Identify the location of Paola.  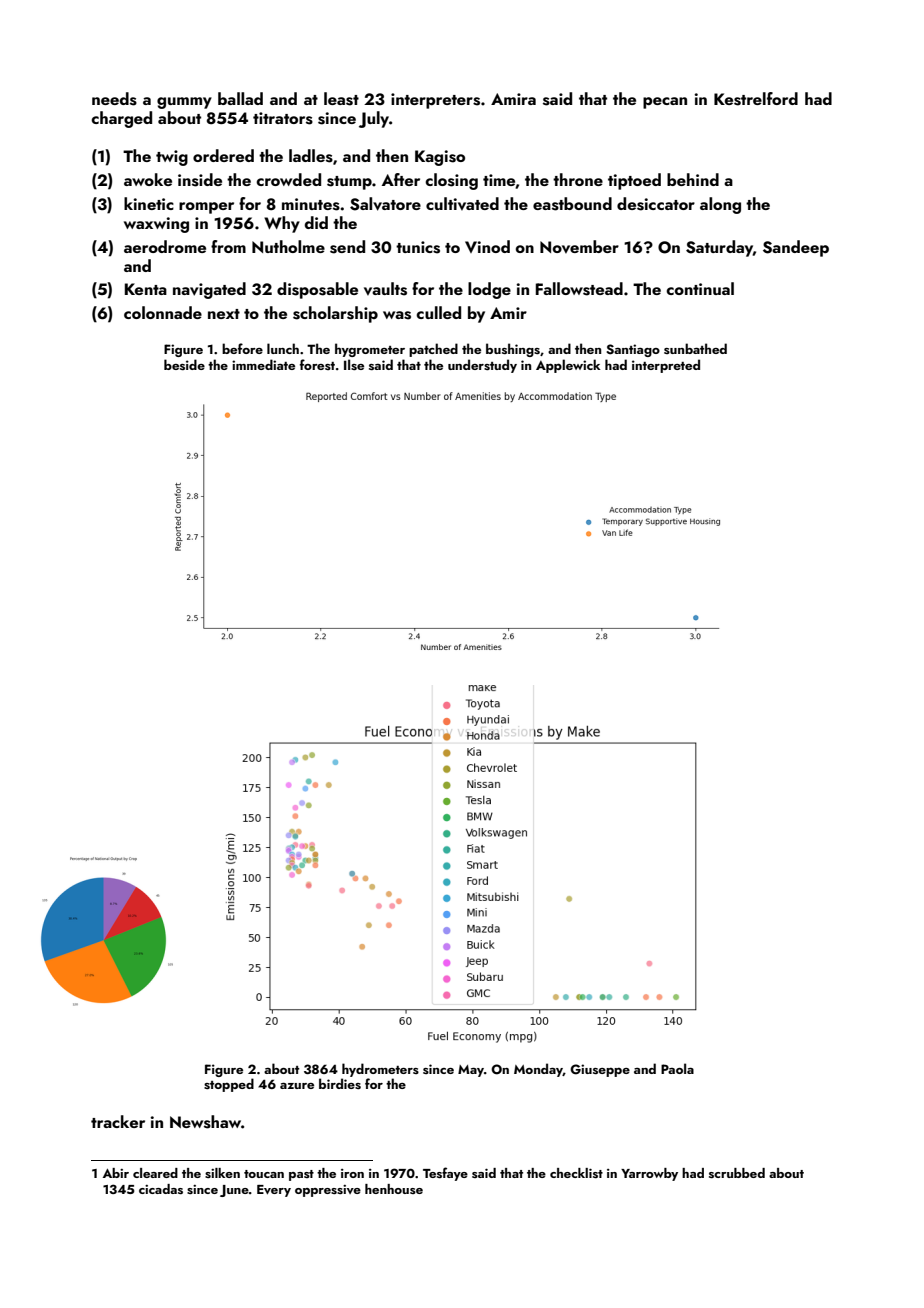
(677, 1068).
